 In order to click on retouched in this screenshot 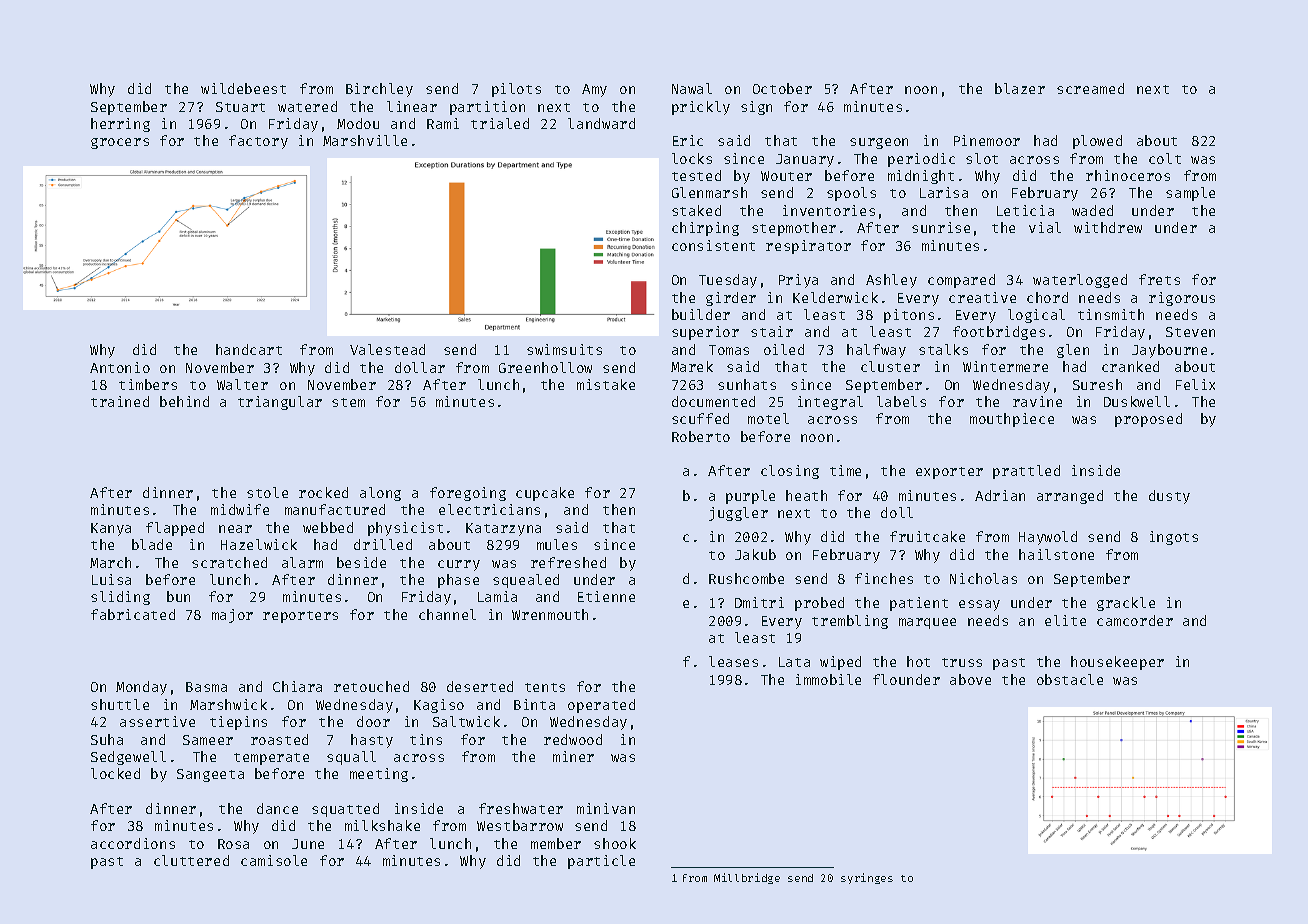, I will do `click(371, 686)`.
